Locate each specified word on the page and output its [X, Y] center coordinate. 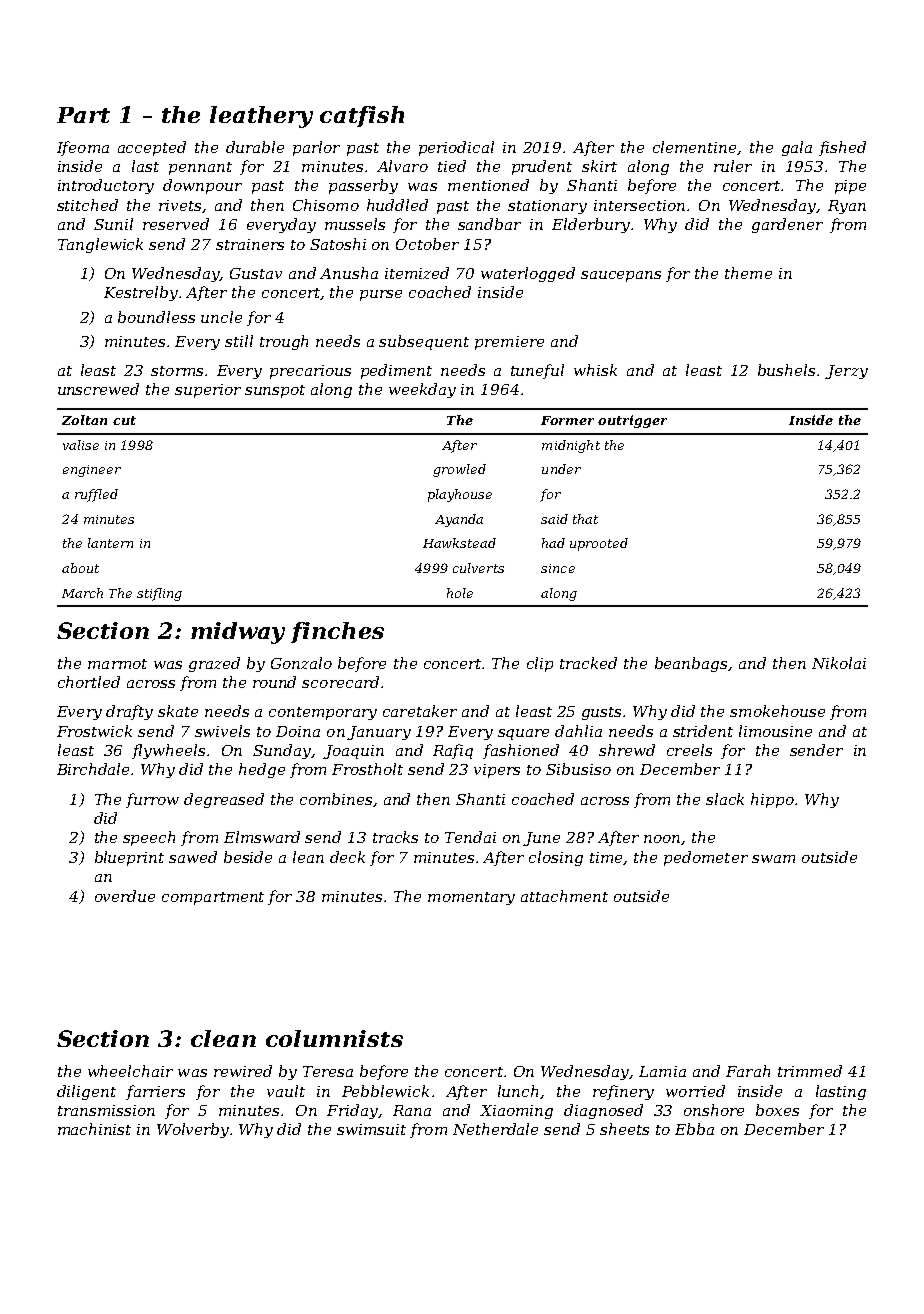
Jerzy [846, 372]
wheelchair [130, 1071]
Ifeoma [83, 148]
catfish [362, 116]
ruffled [96, 495]
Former [567, 420]
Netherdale [495, 1129]
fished [842, 148]
